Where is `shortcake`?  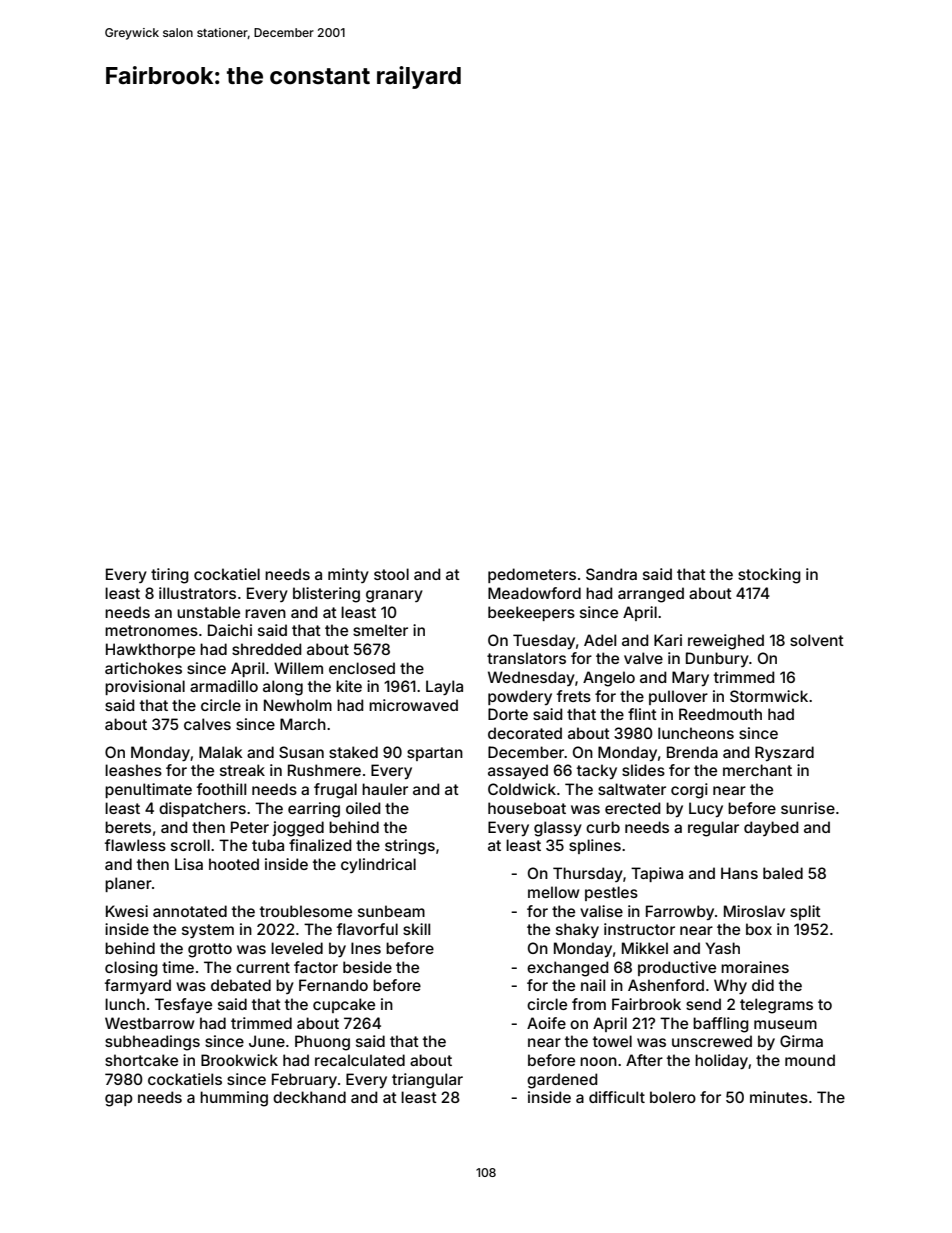 shortcake is located at coordinates (141, 1060).
